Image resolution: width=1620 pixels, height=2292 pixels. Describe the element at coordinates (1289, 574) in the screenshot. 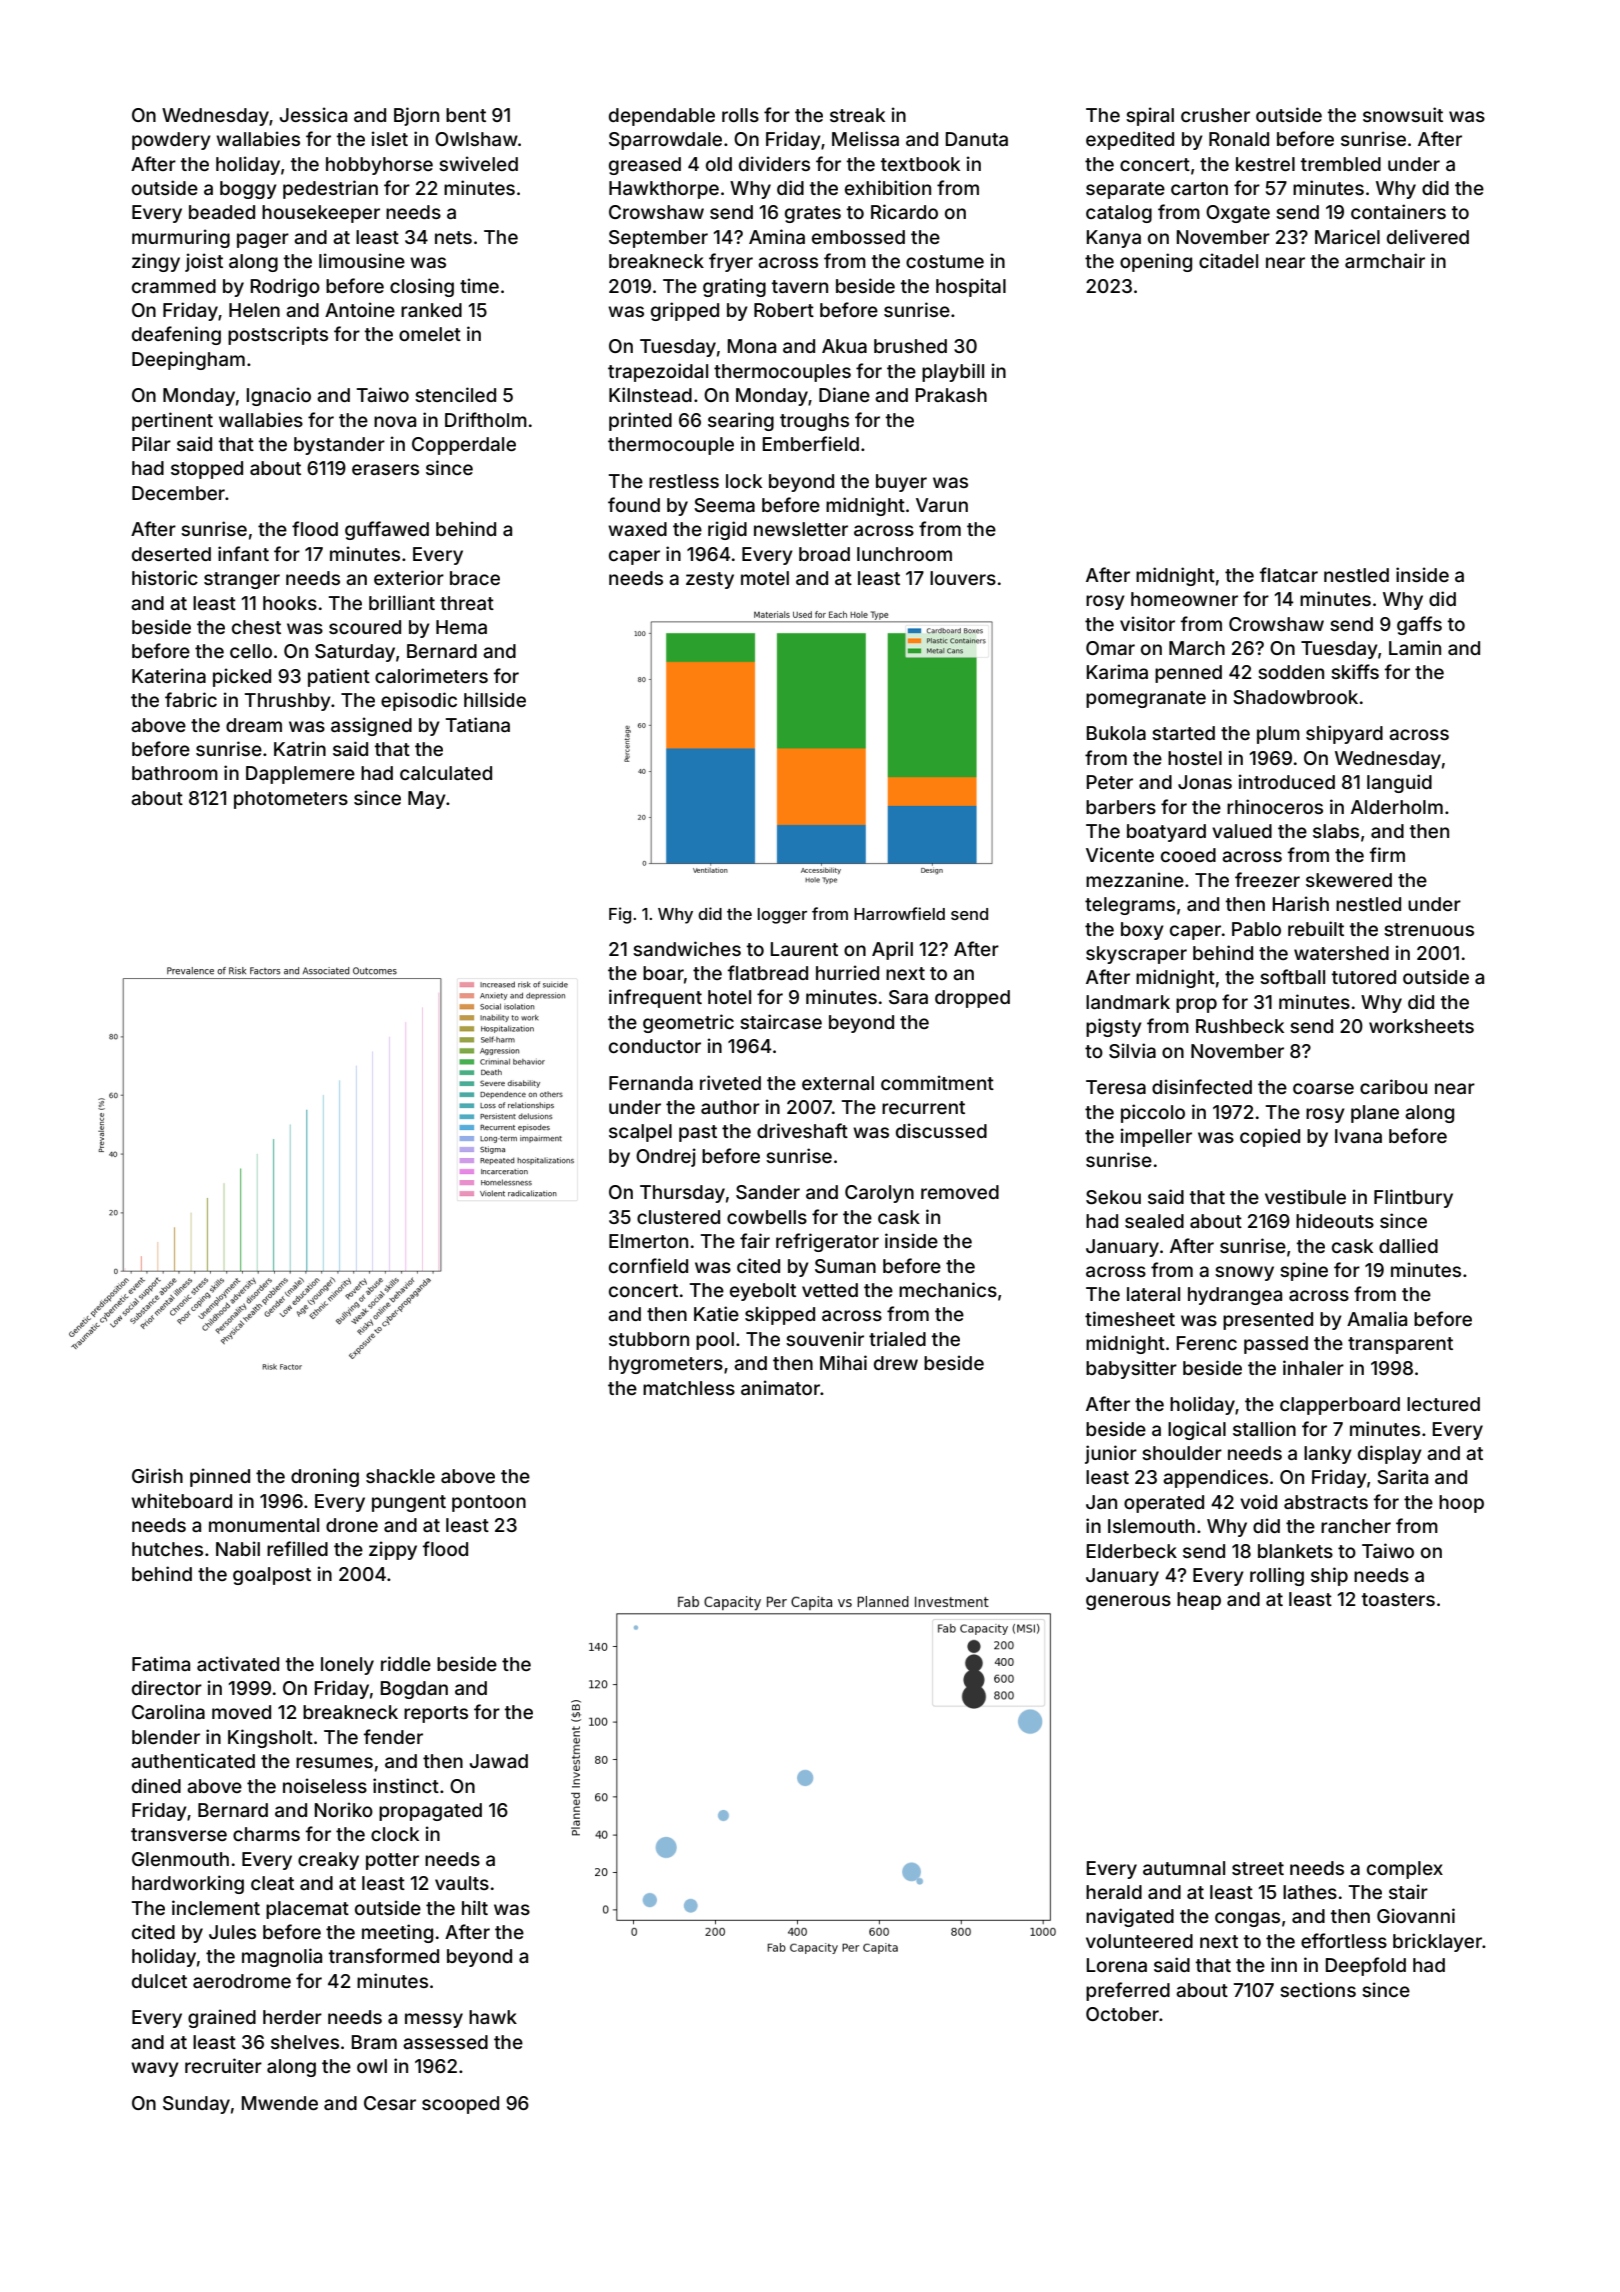

I see `flatcar` at that location.
